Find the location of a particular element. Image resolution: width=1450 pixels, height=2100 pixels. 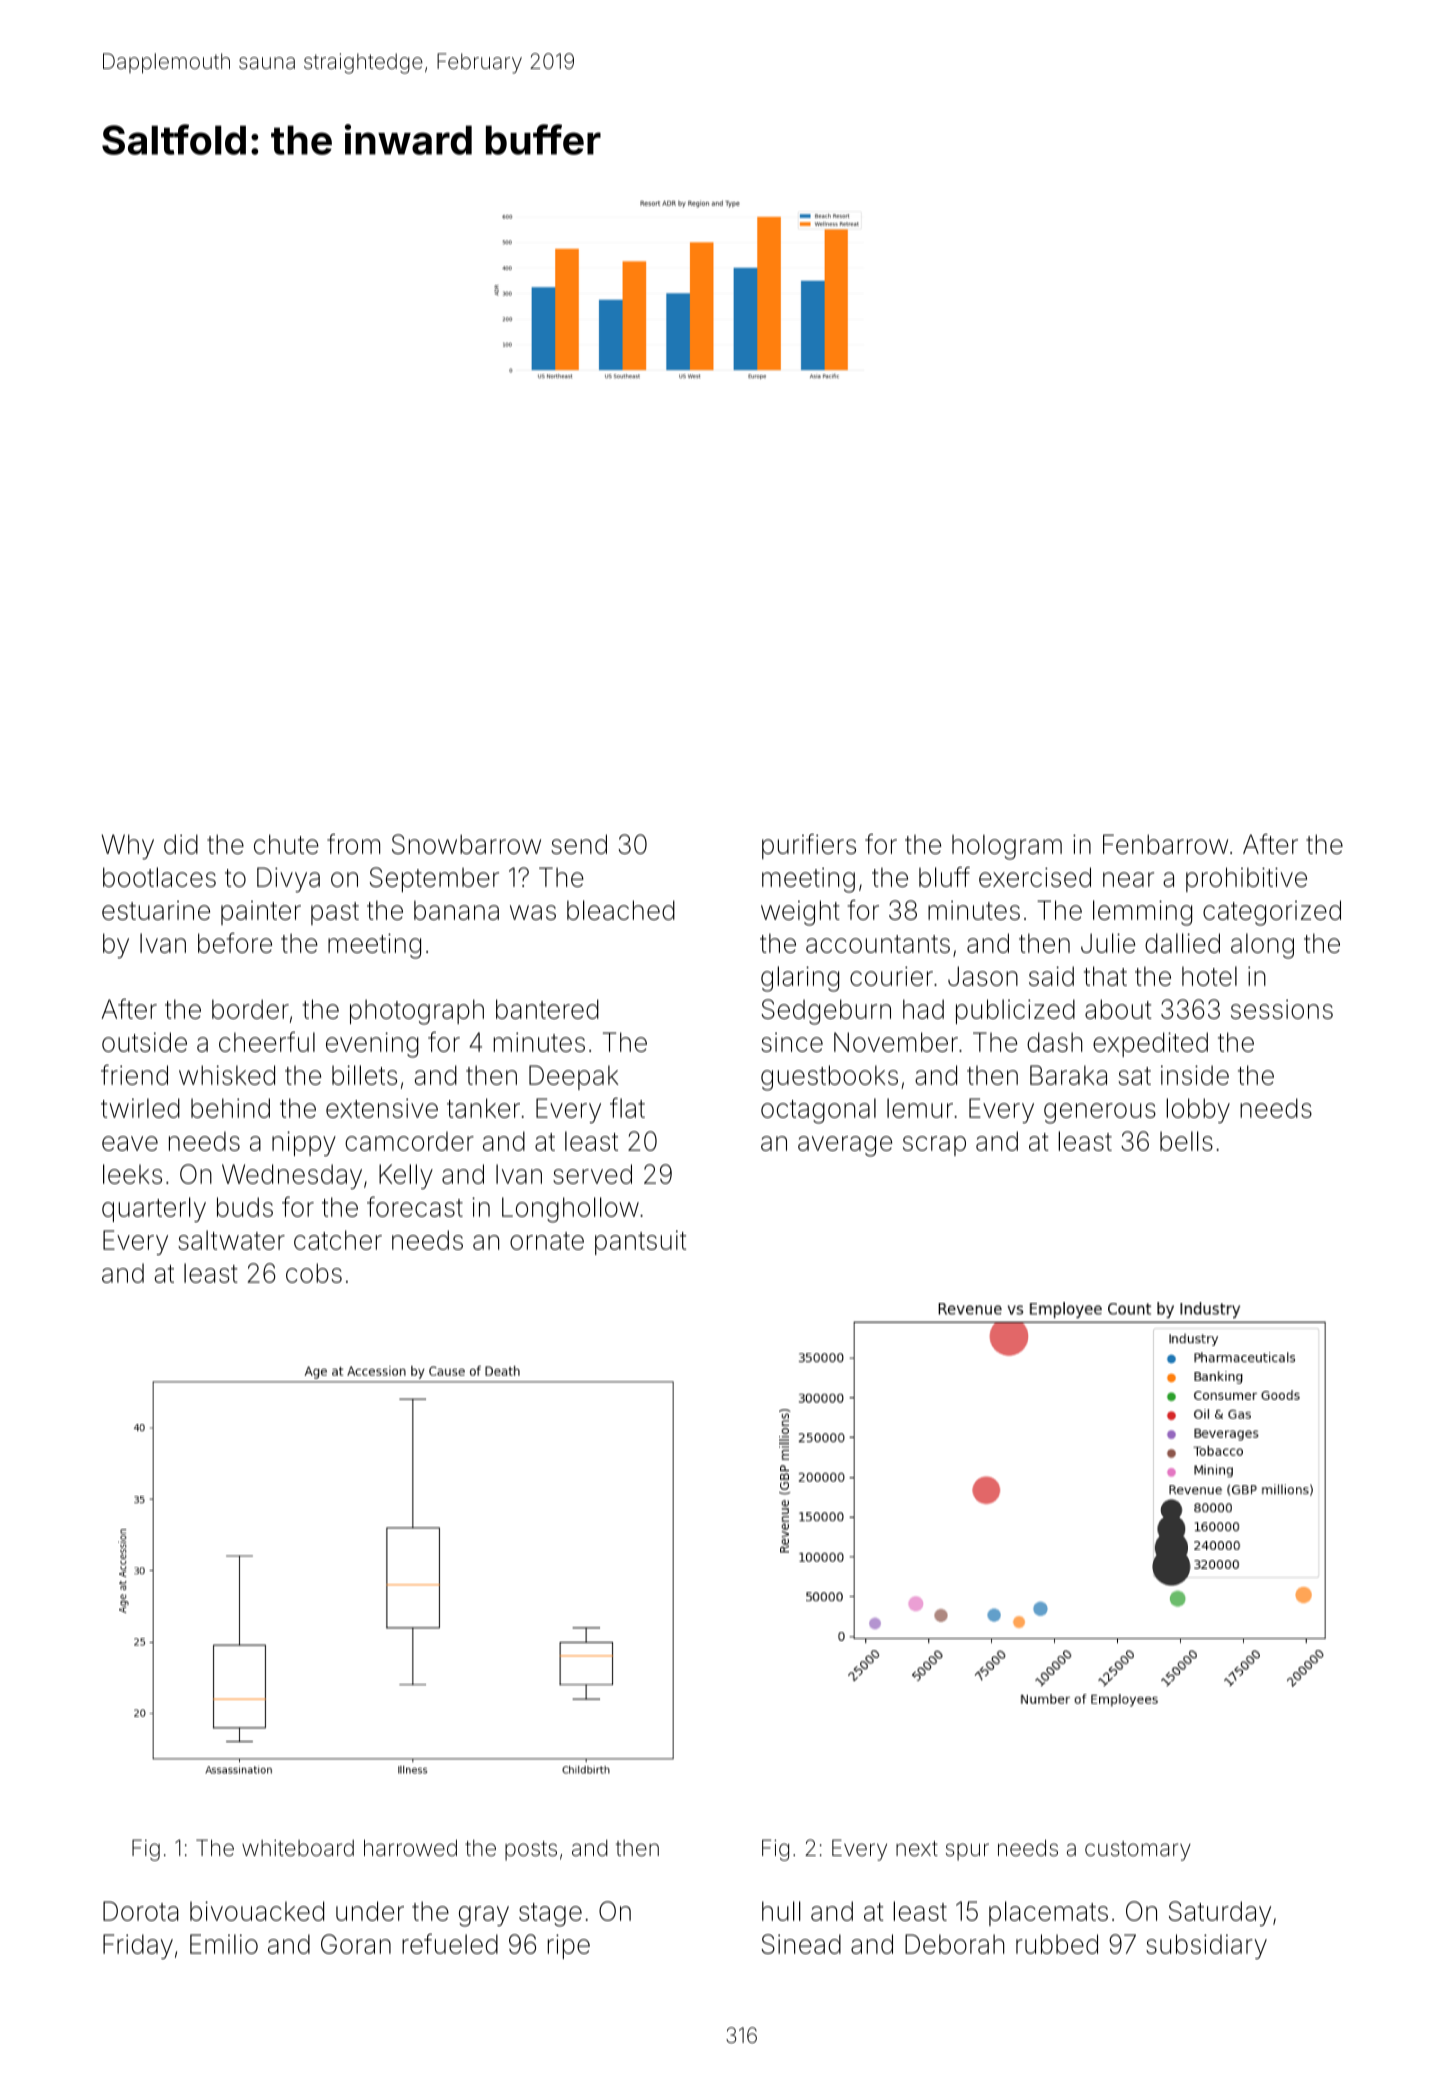

whiteboard is located at coordinates (298, 1848).
